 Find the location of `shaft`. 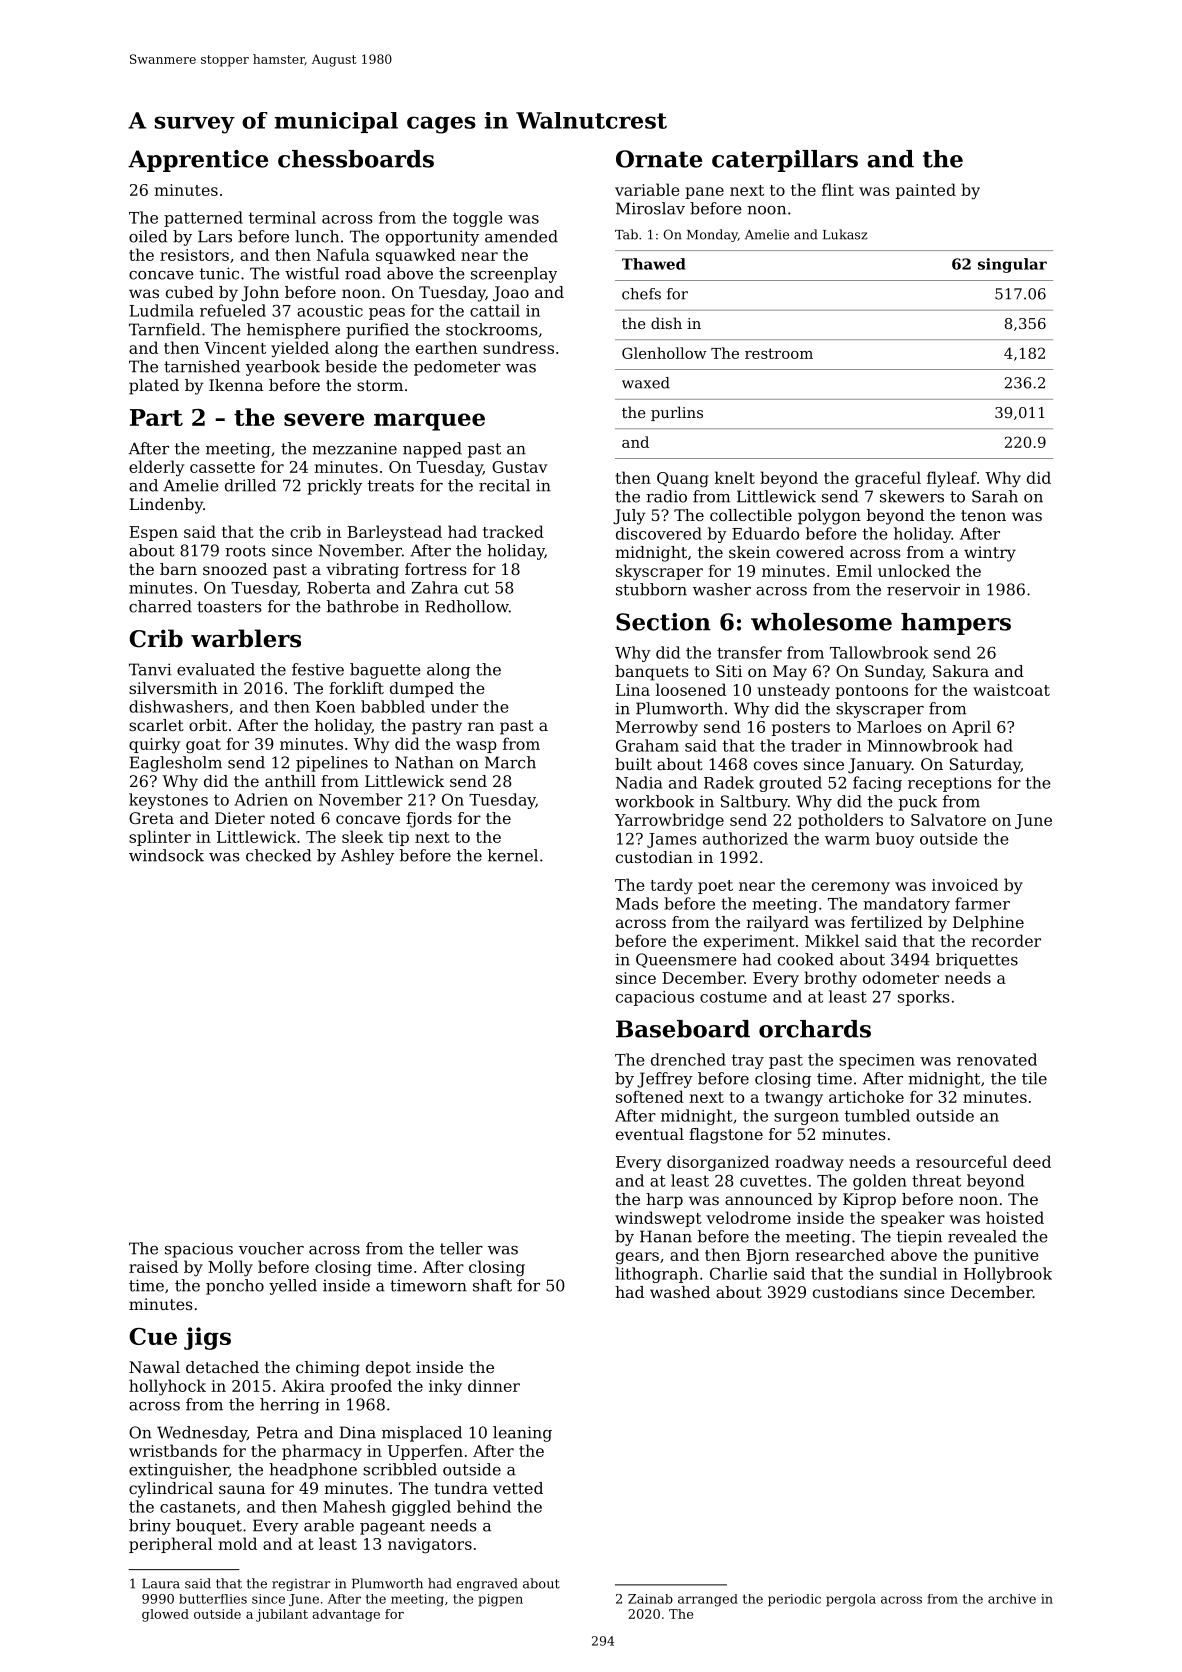

shaft is located at coordinates (492, 1285).
